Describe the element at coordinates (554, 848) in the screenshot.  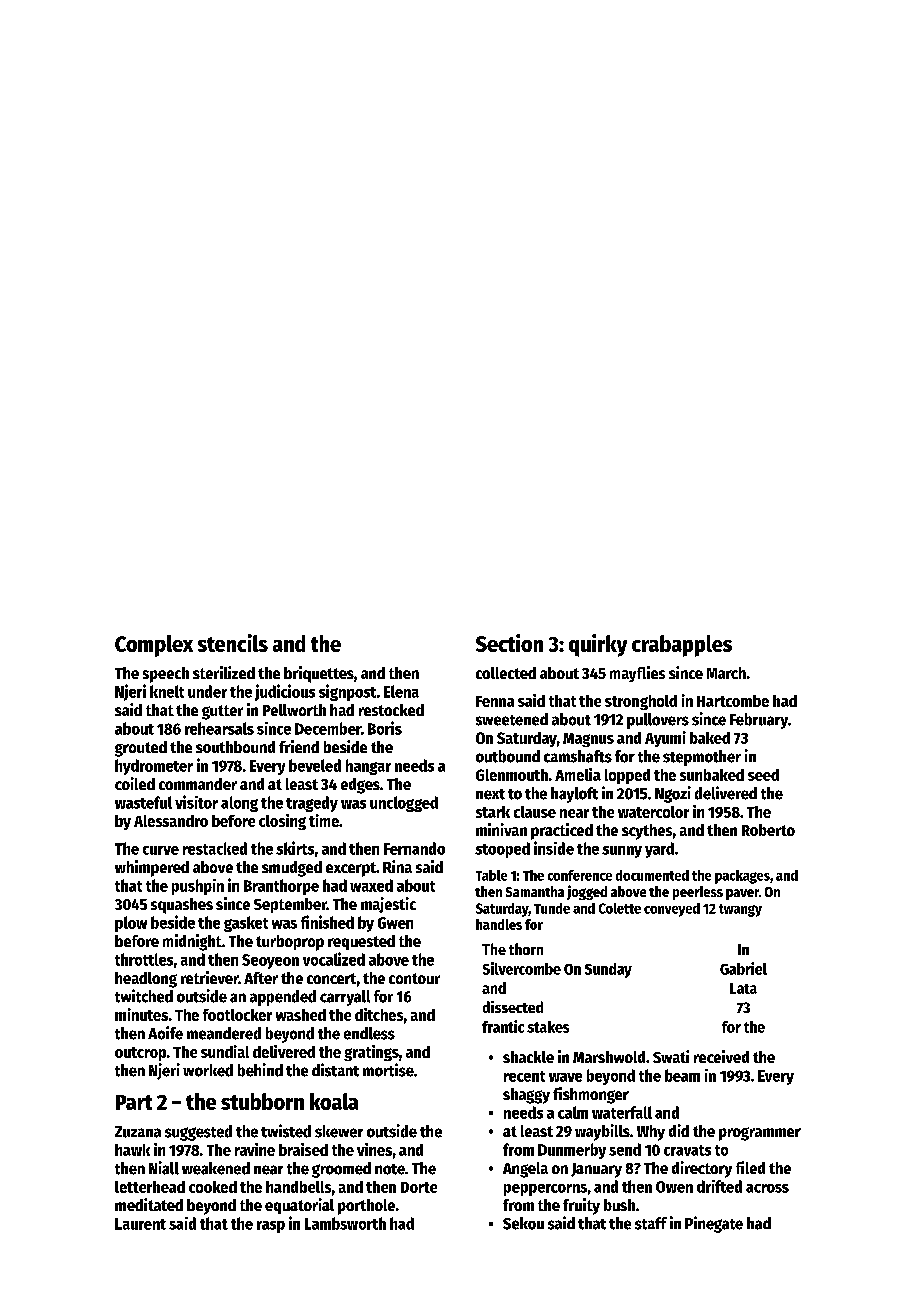
I see `inside` at that location.
